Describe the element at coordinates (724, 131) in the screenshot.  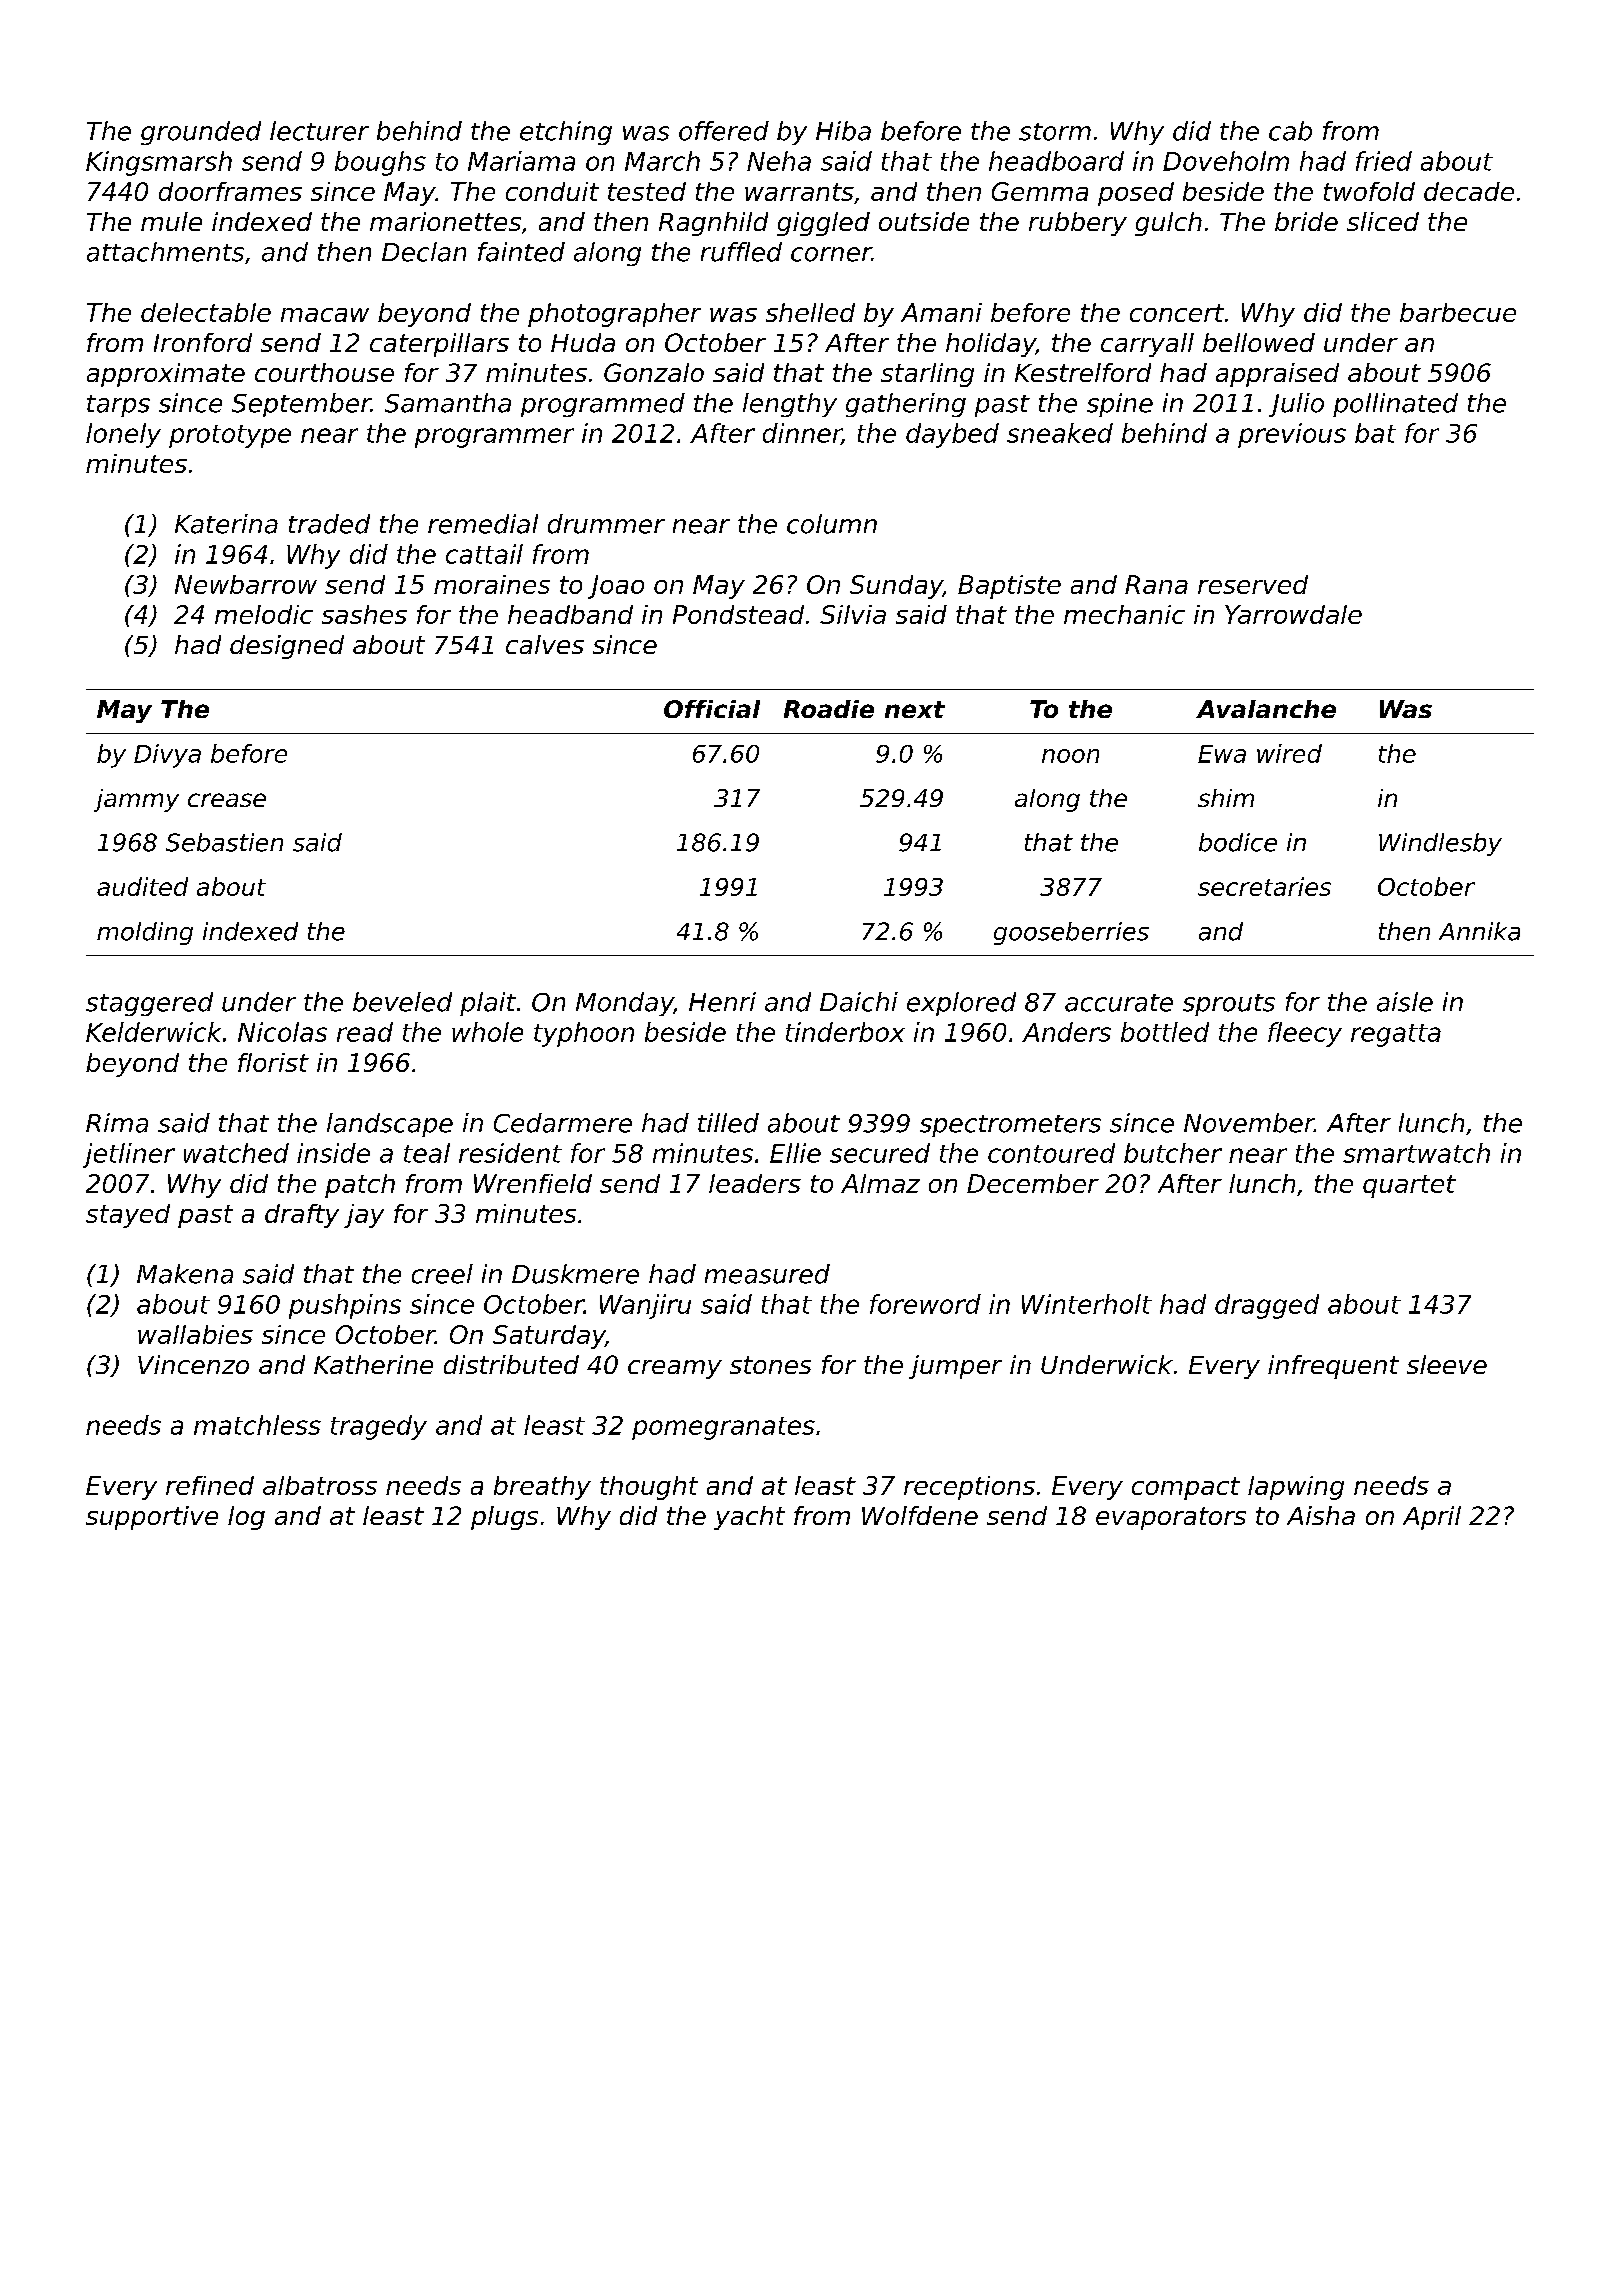
I see `offered` at that location.
